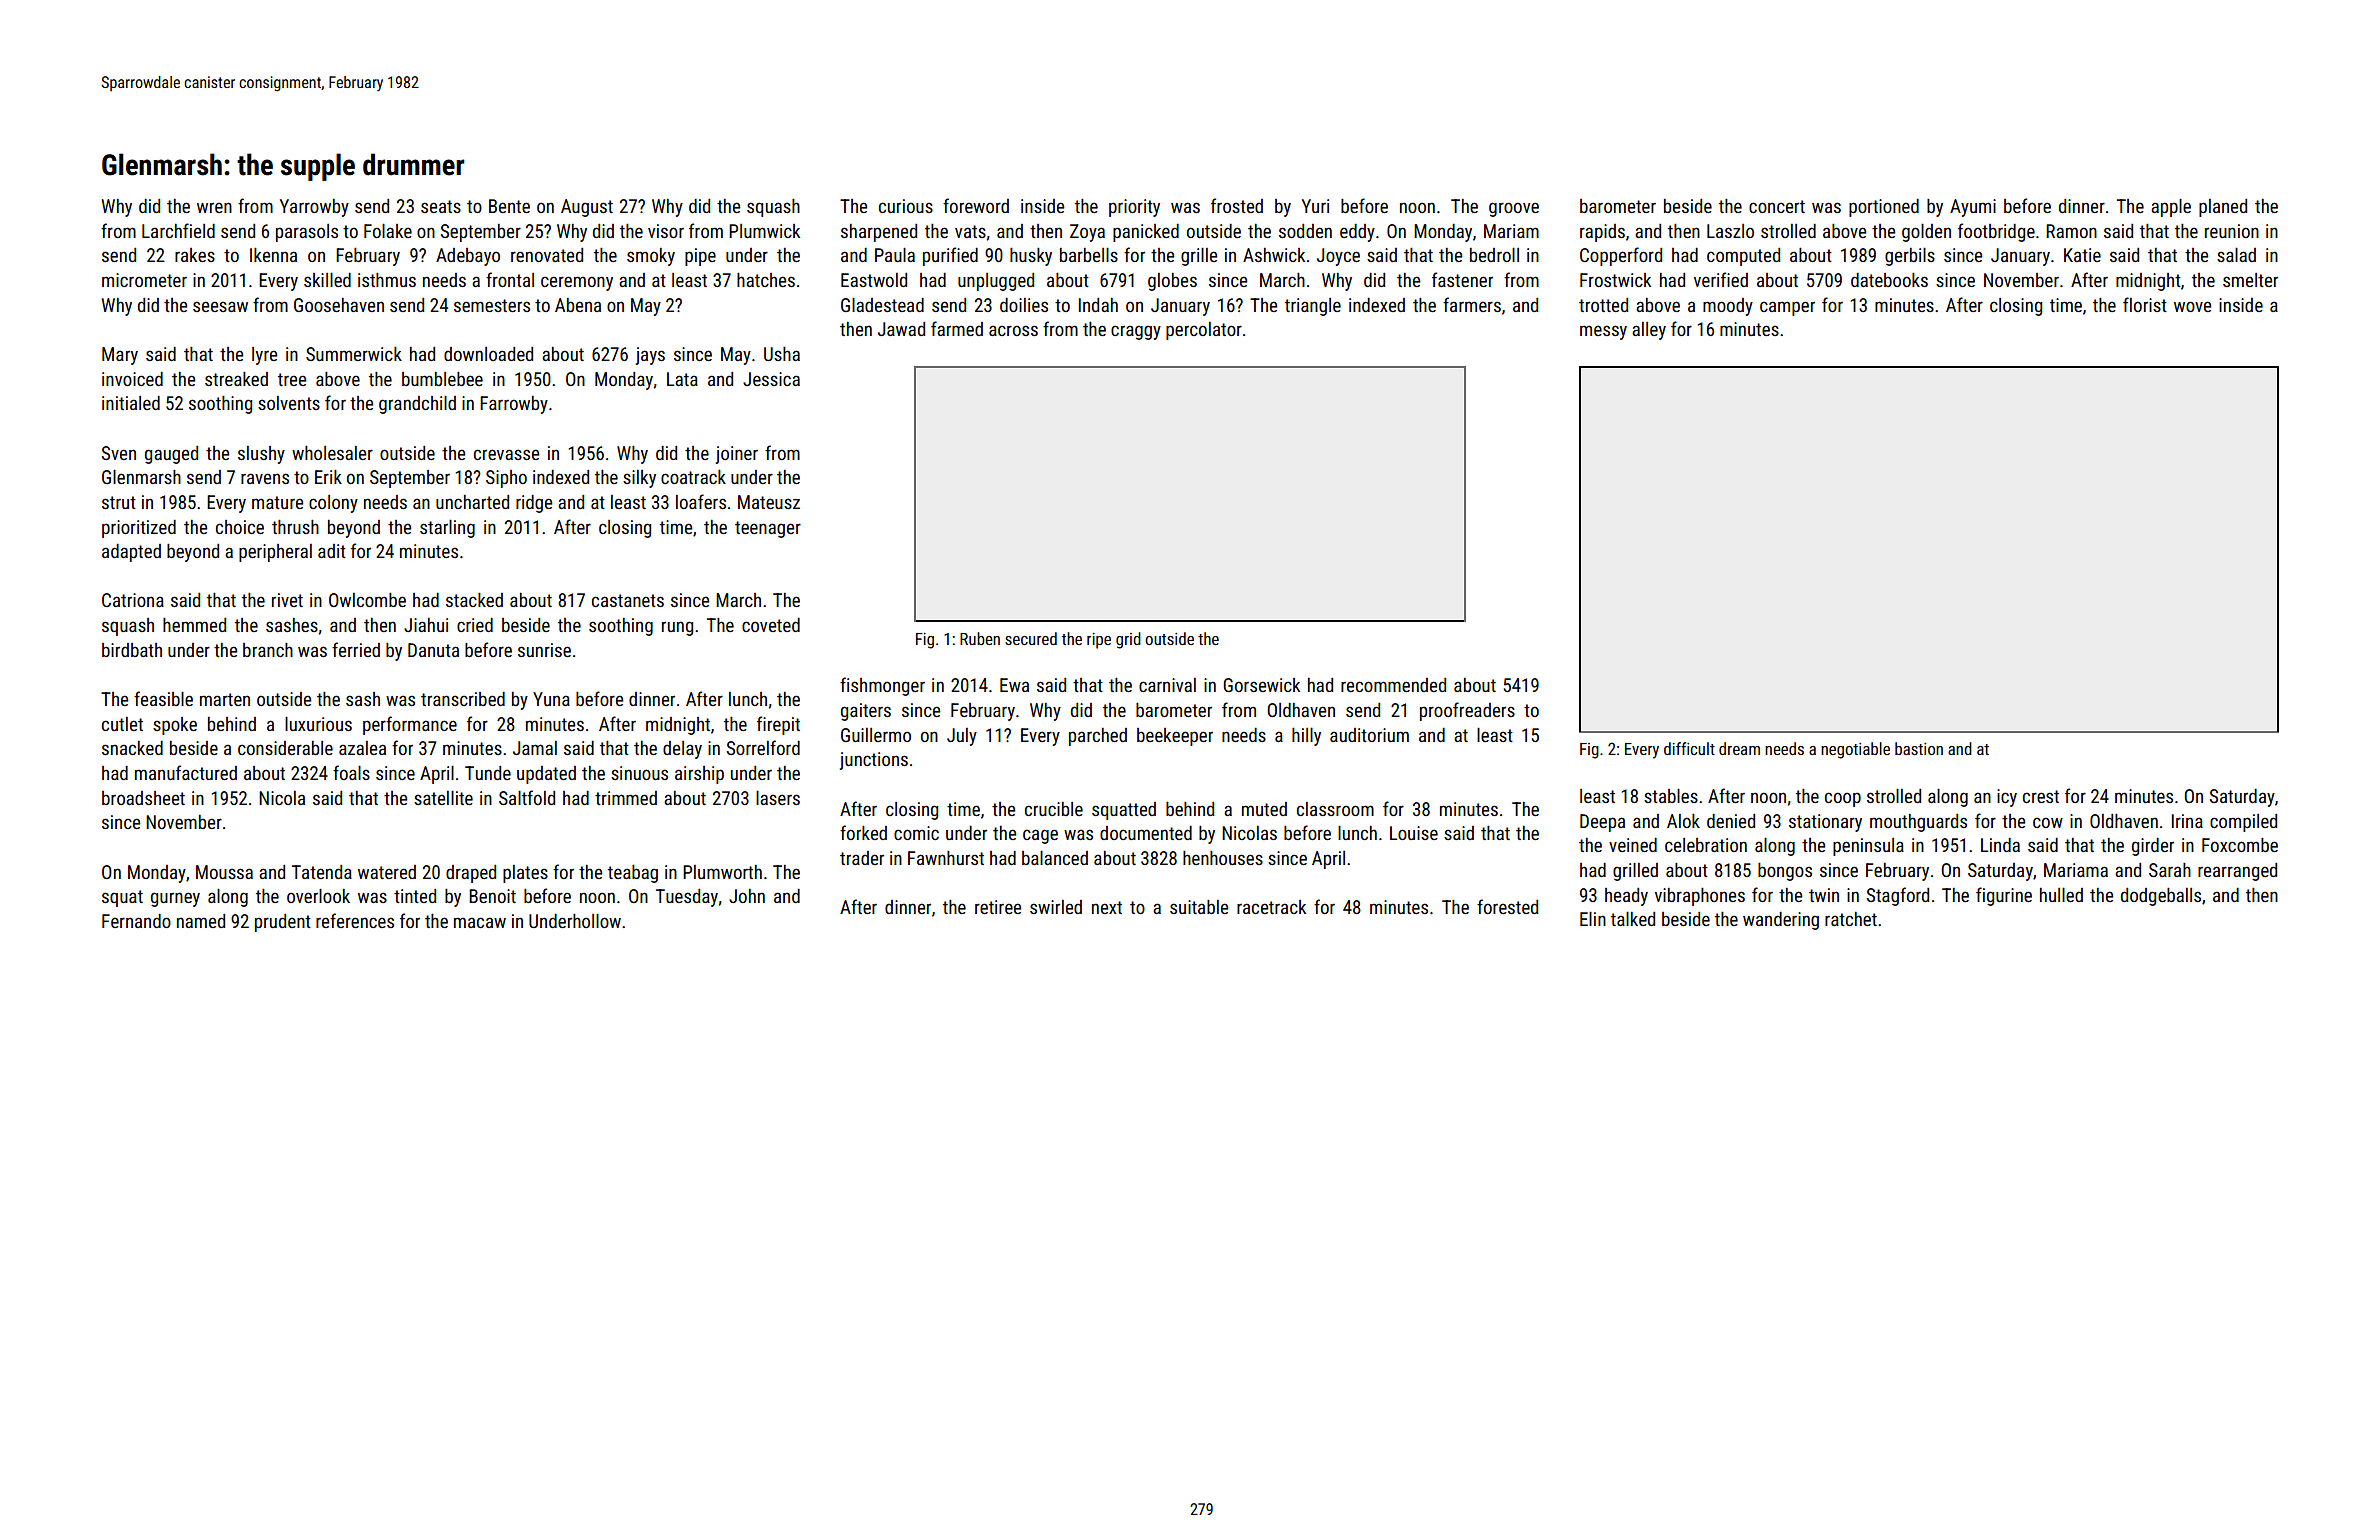  Describe the element at coordinates (509, 206) in the screenshot. I see `Bente` at that location.
